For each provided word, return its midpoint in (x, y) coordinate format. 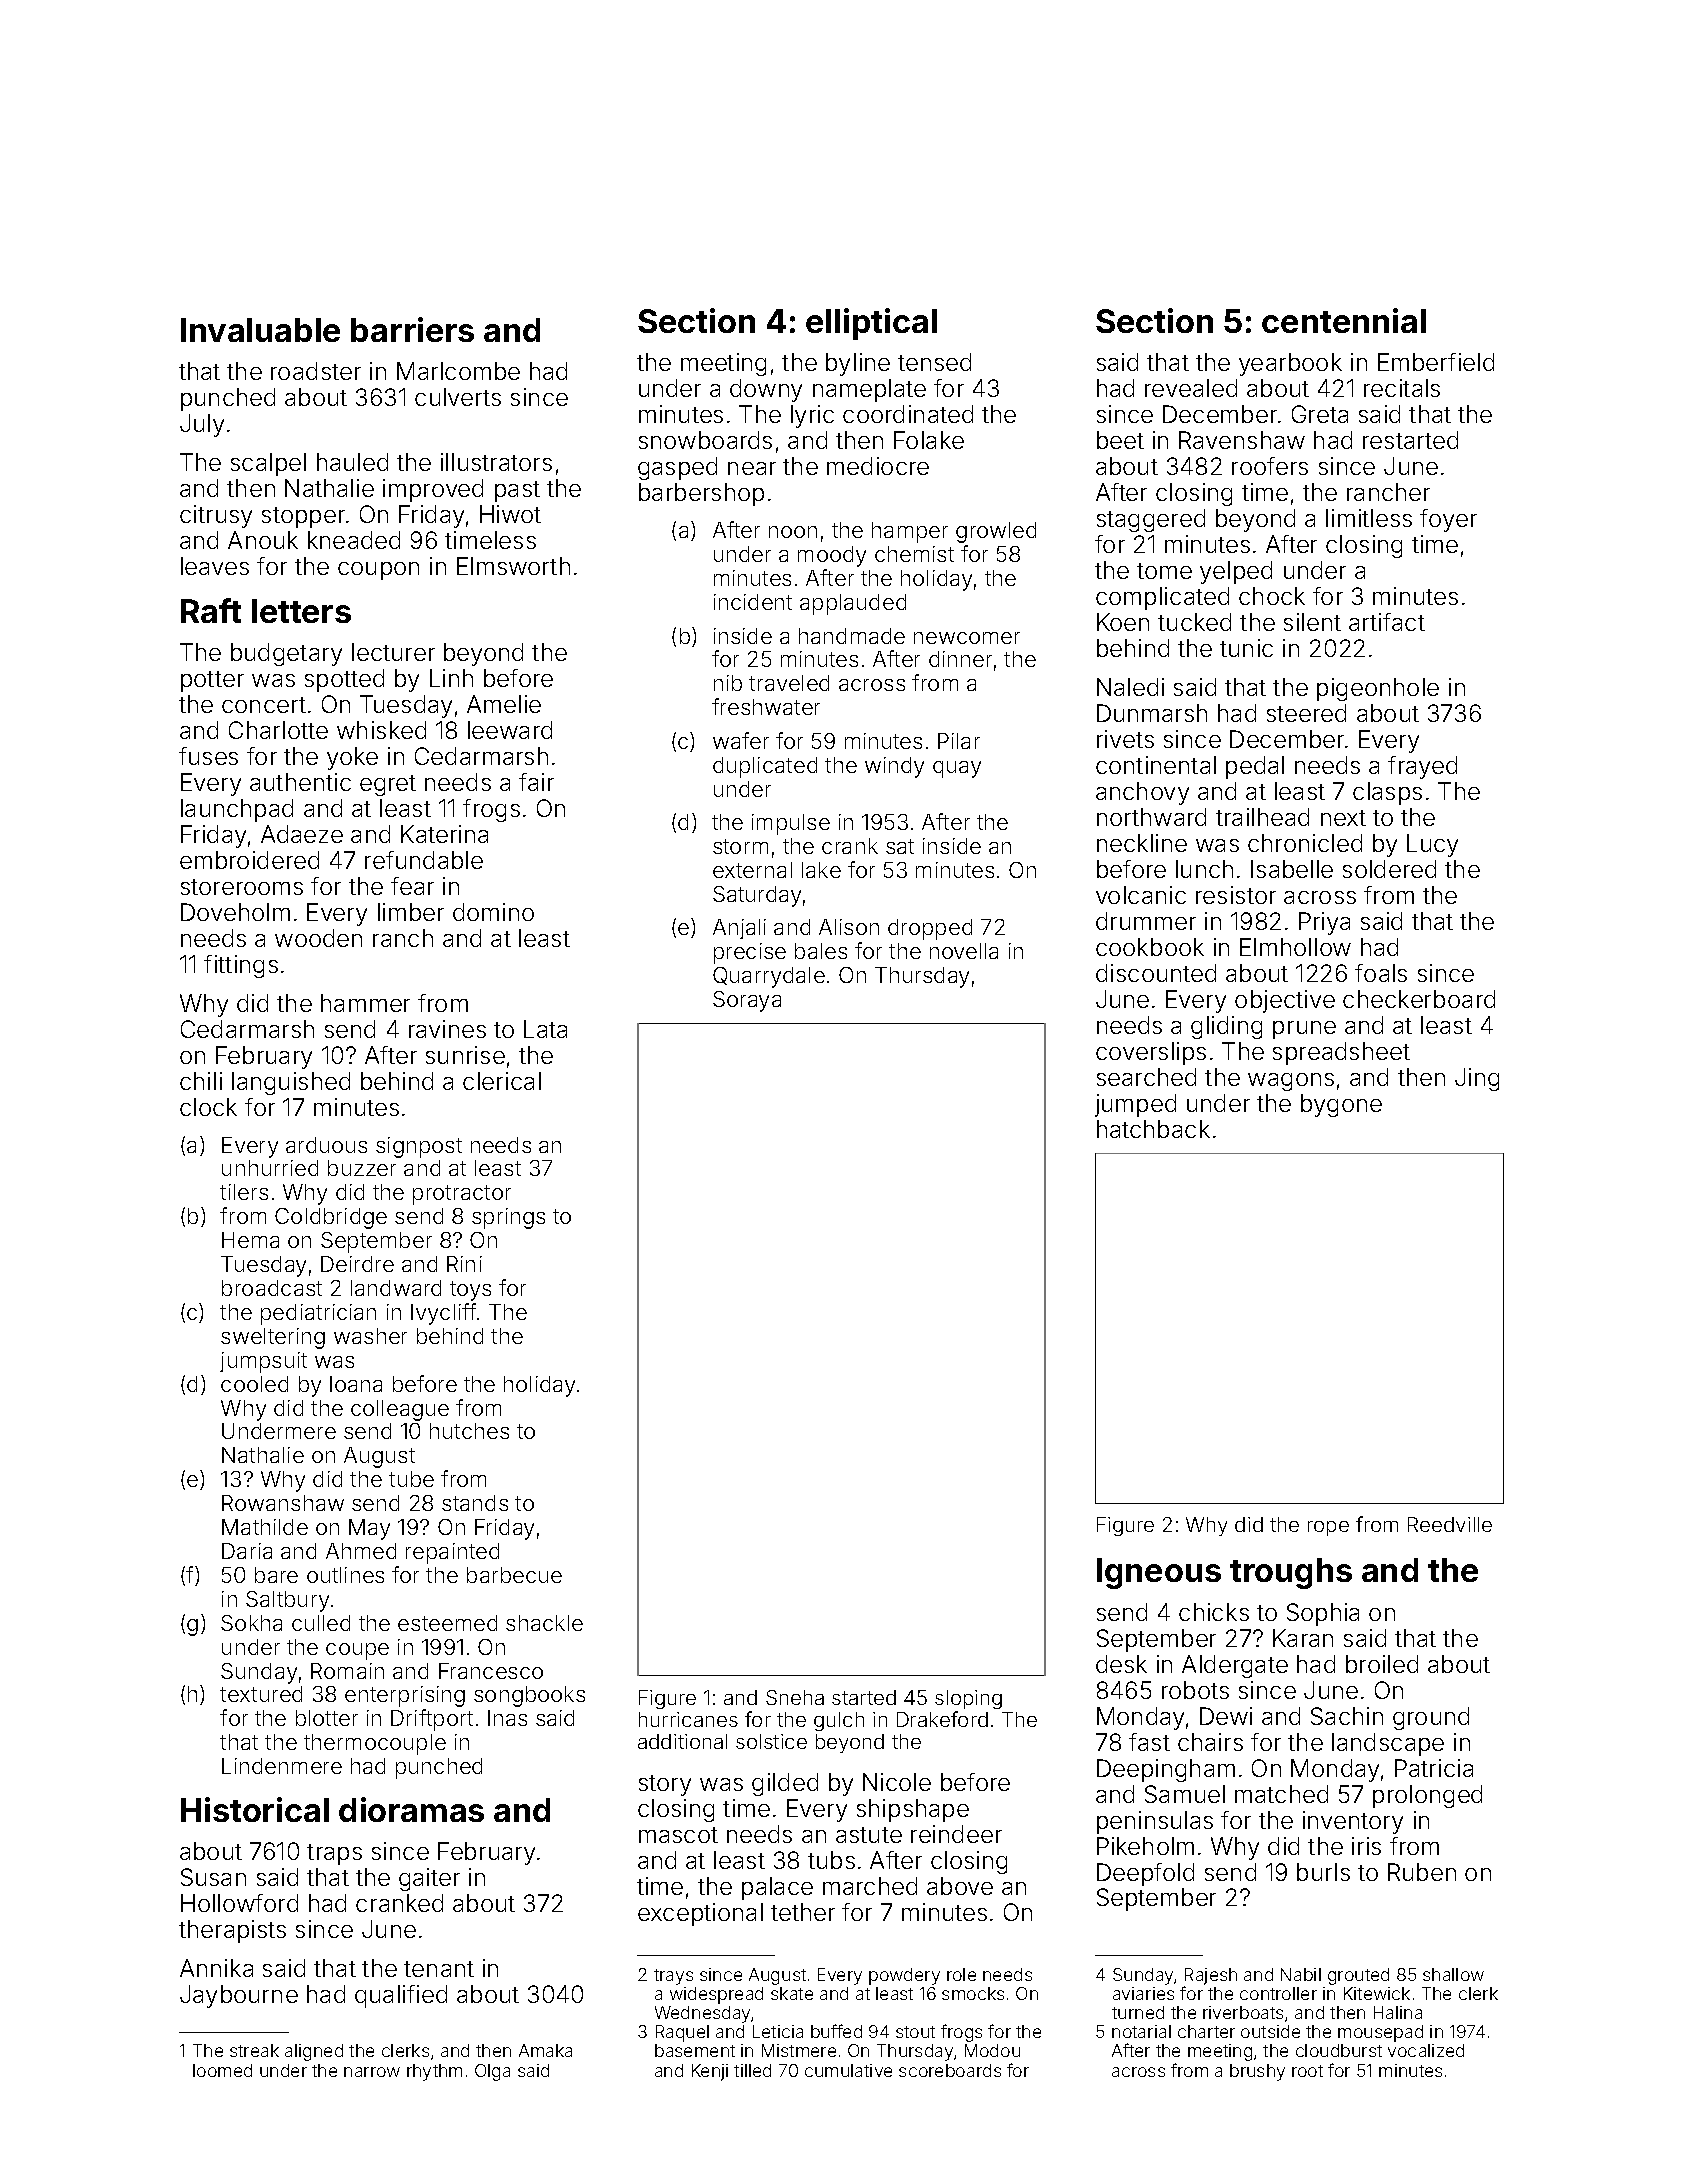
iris (1366, 1846)
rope (1328, 1528)
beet (1120, 440)
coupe (357, 1651)
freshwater (766, 706)
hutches (469, 1431)
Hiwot (510, 514)
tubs (831, 1860)
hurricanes (688, 1719)
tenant (439, 1969)
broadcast (272, 1288)
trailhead (1262, 817)
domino (493, 912)
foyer (1448, 520)
